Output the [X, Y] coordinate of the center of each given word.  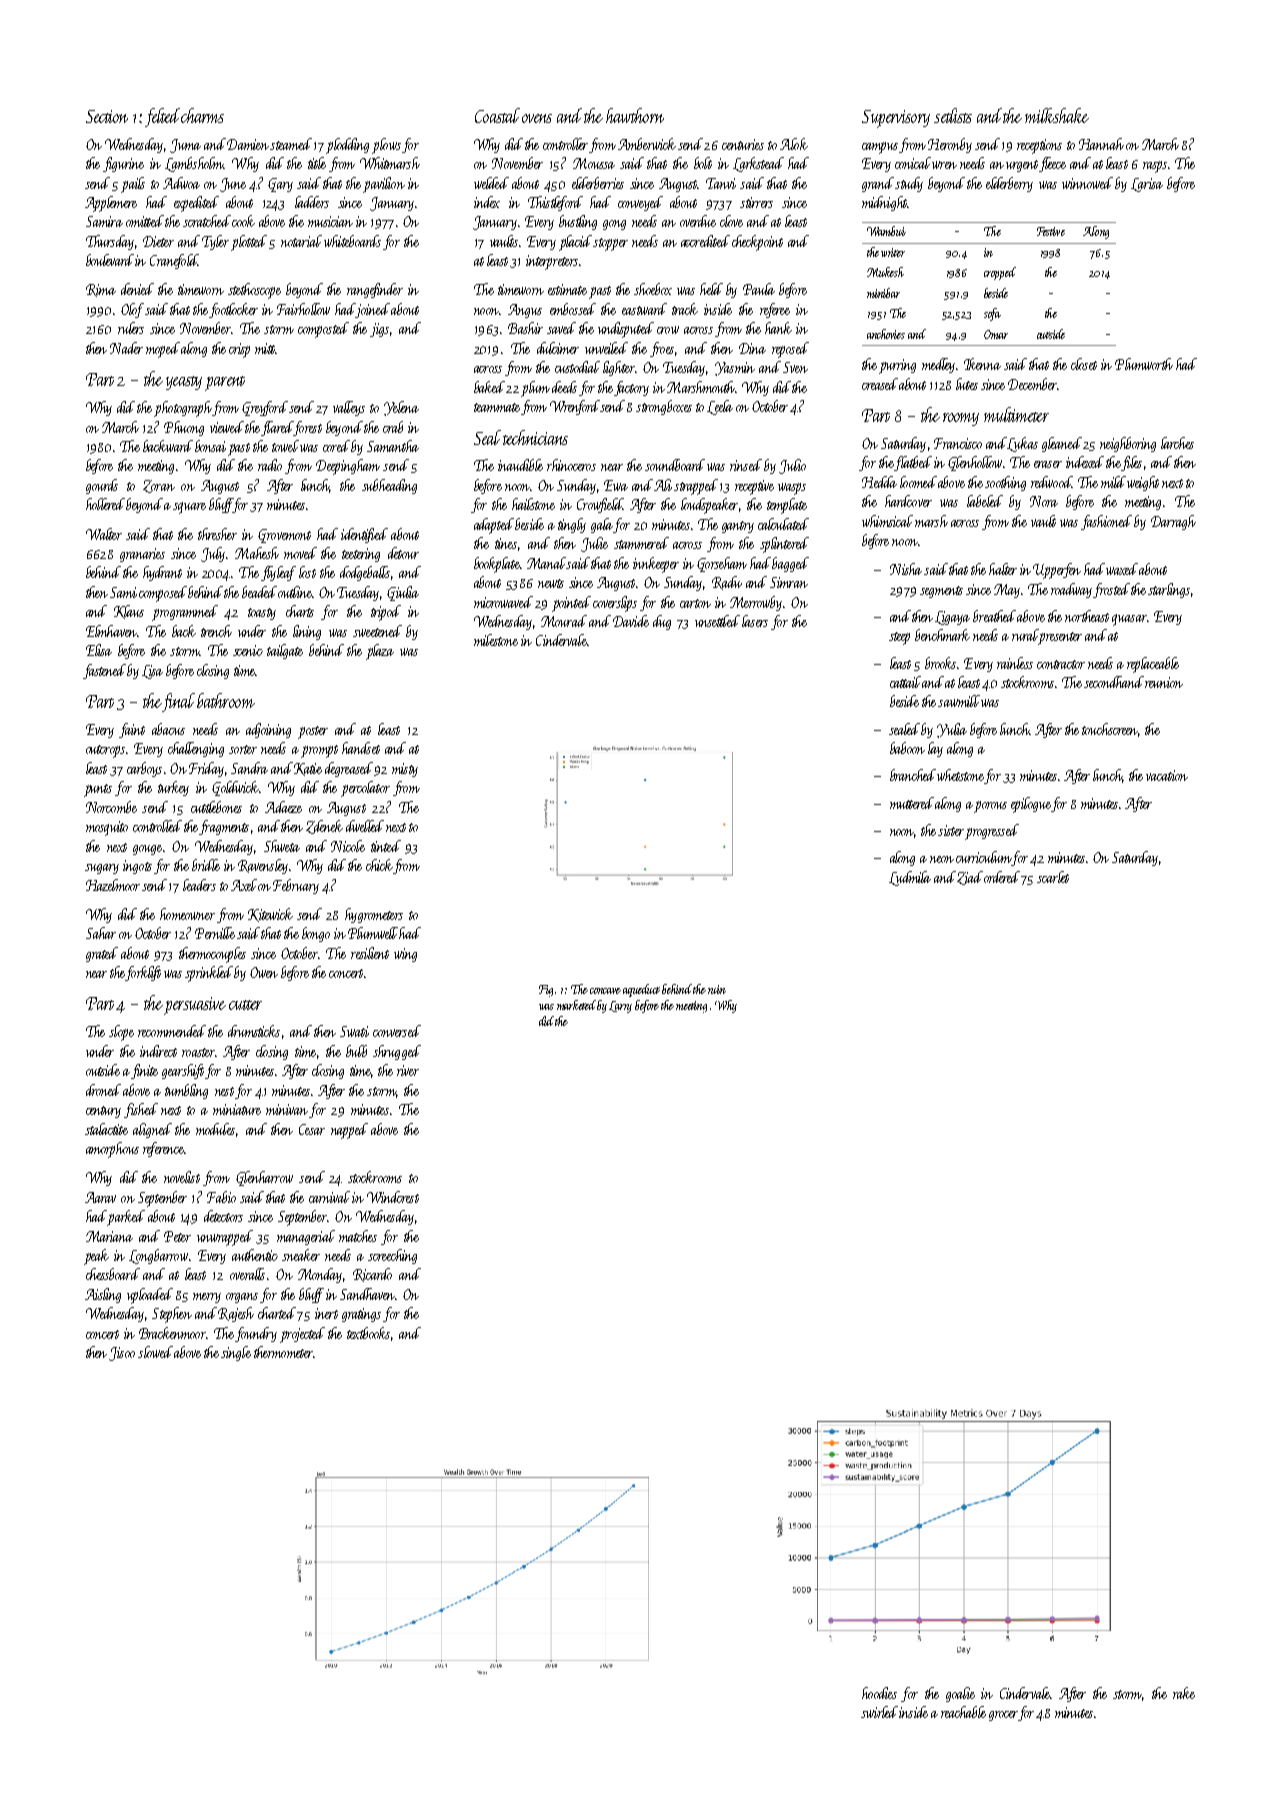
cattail [905, 682]
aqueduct [641, 990]
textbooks [368, 1333]
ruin [717, 989]
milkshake [1057, 115]
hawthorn [635, 115]
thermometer [283, 1352]
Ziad [970, 878]
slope [121, 1033]
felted [162, 117]
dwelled [365, 826]
